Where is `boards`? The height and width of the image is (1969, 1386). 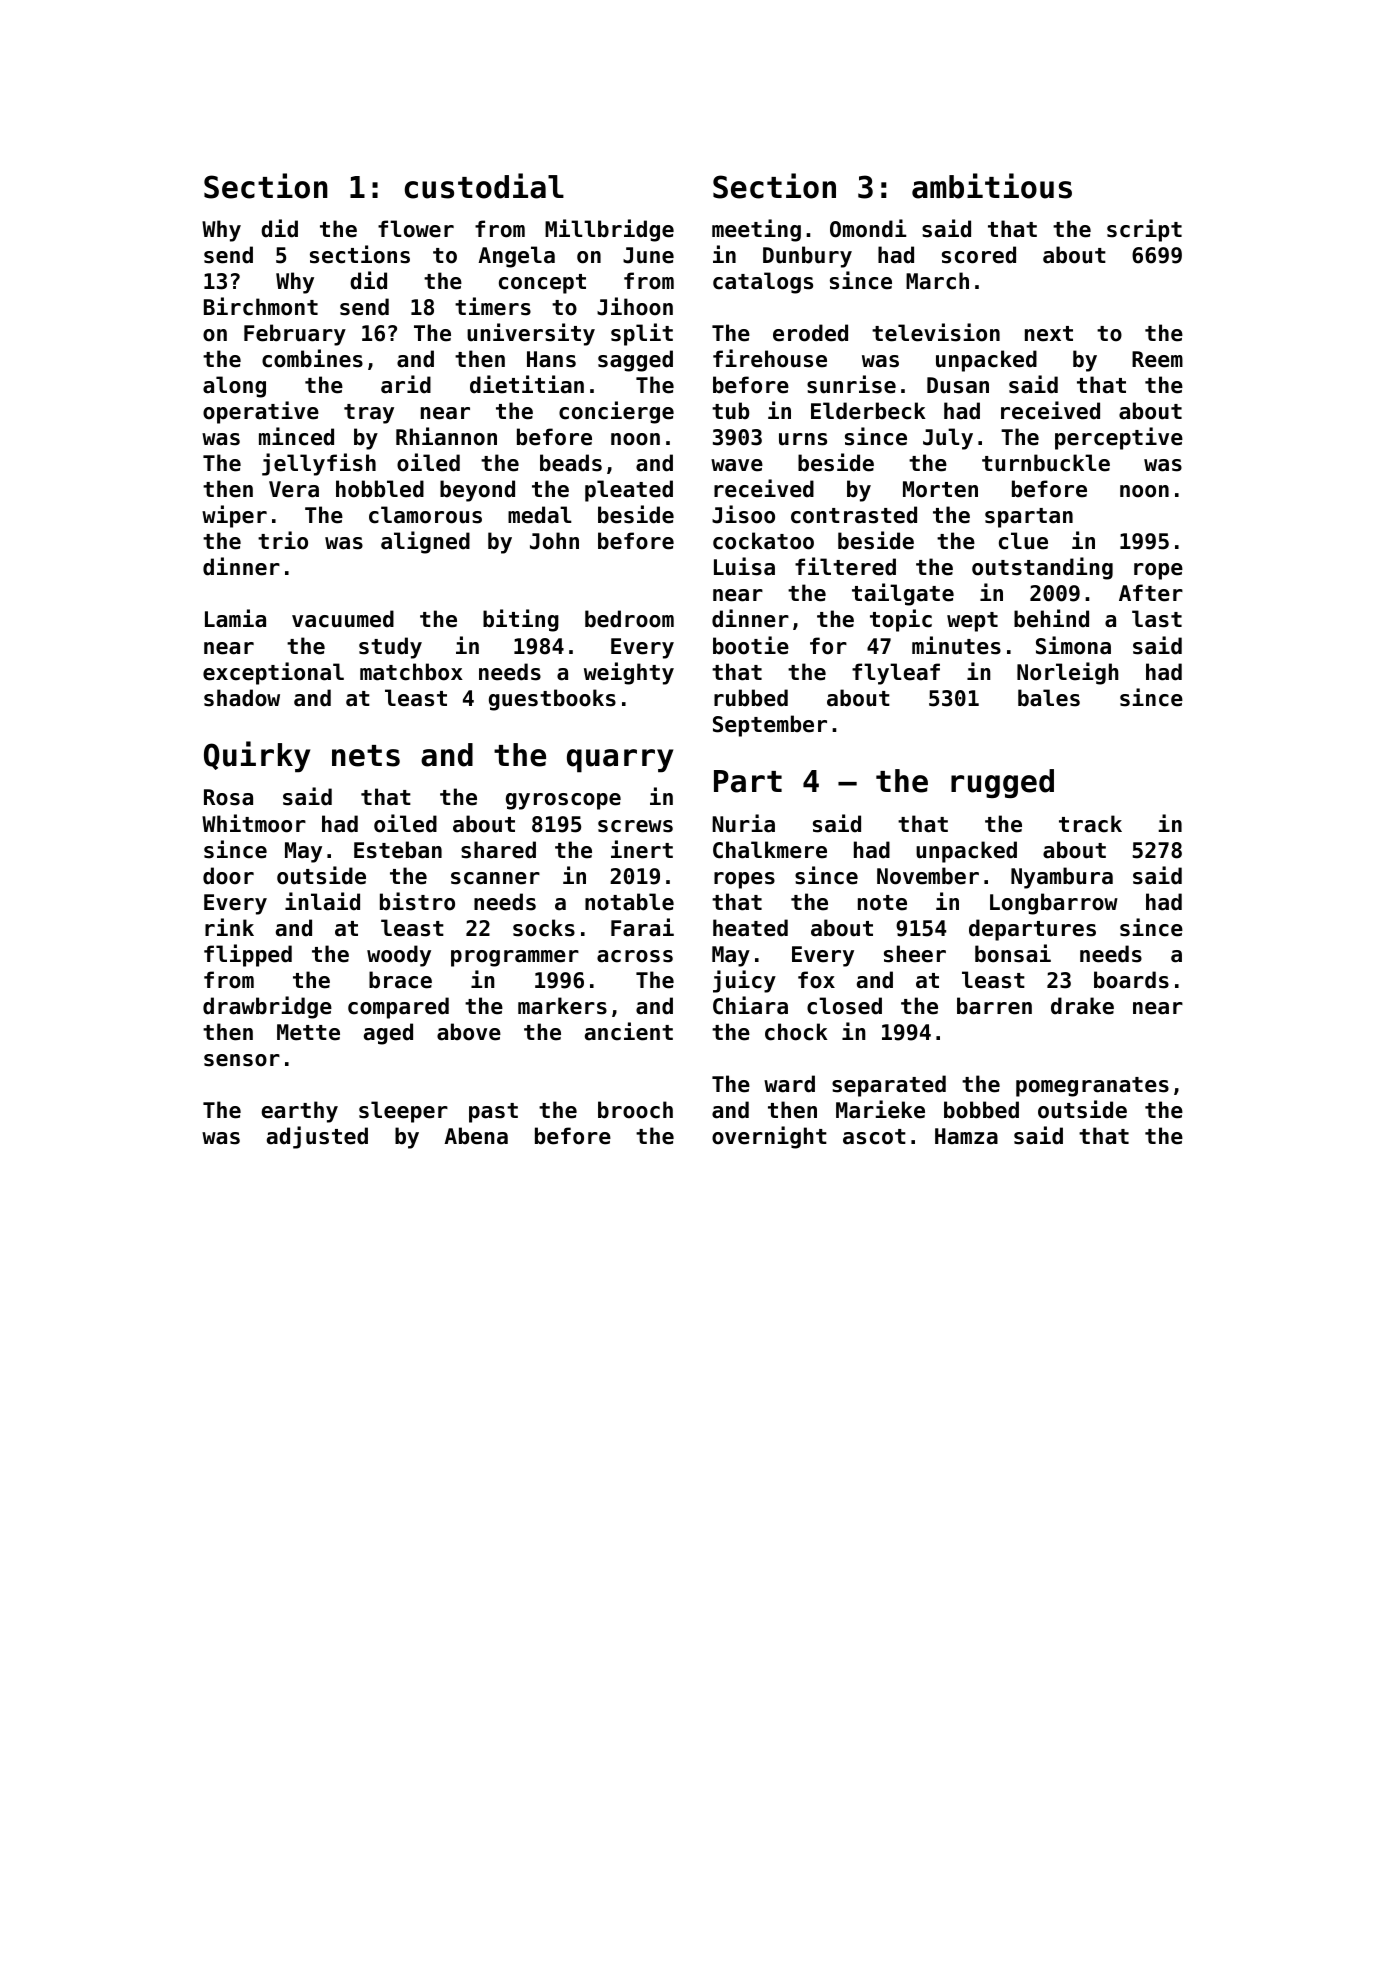
boards is located at coordinates (1131, 980).
